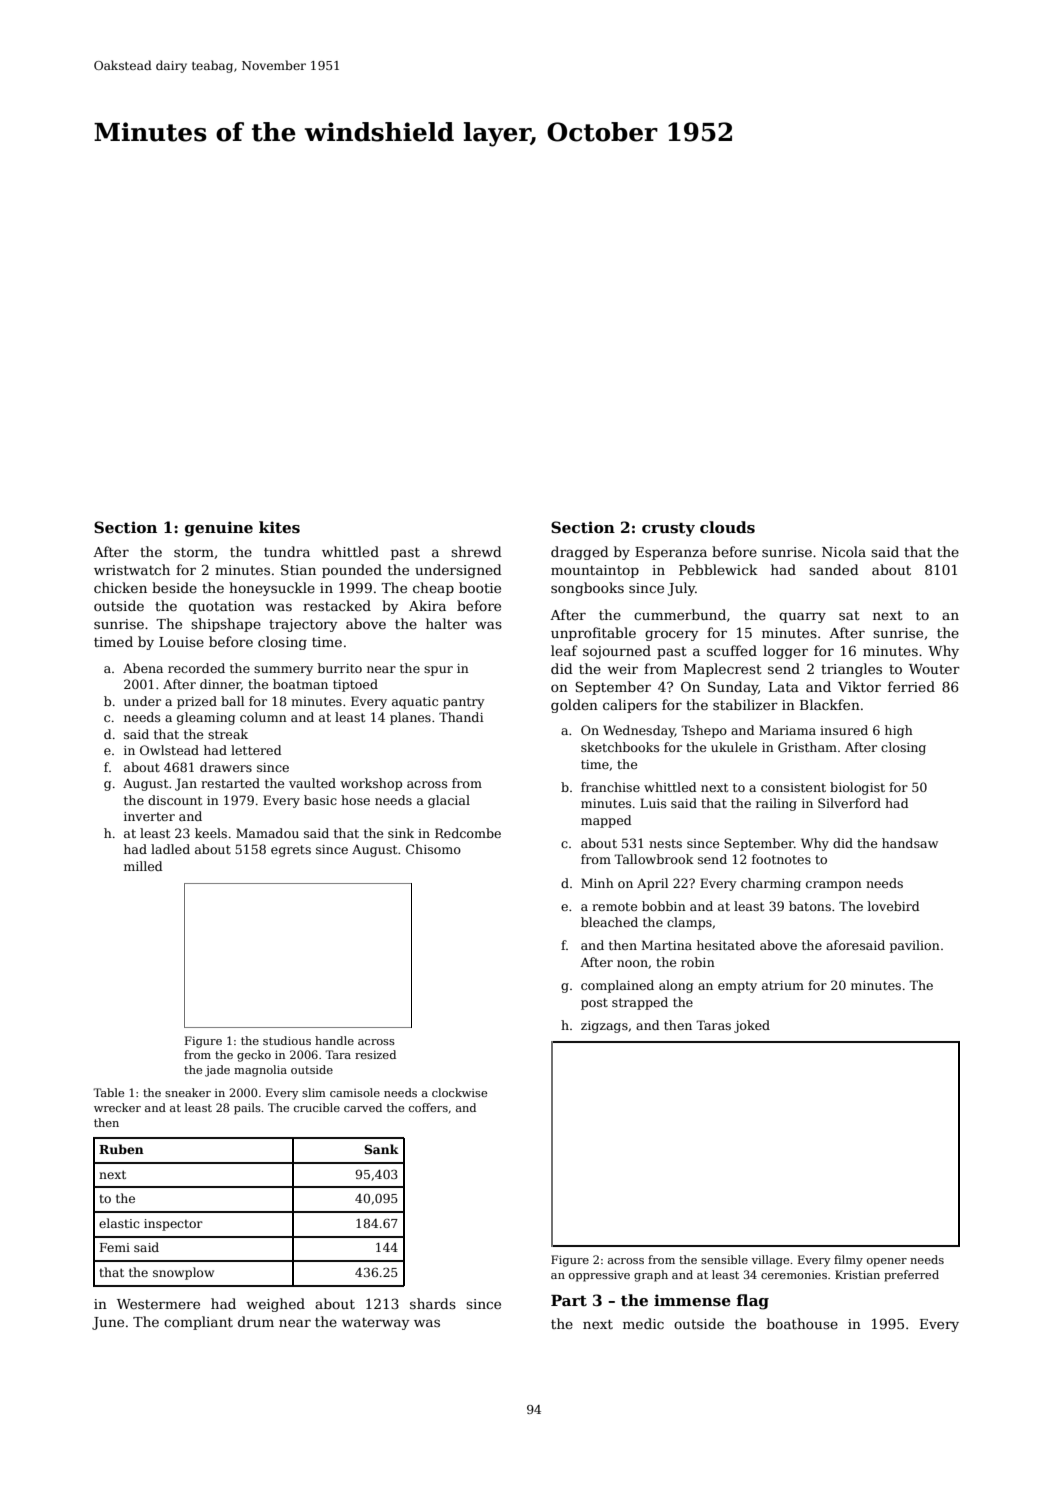  Describe the element at coordinates (219, 529) in the screenshot. I see `genuine` at that location.
